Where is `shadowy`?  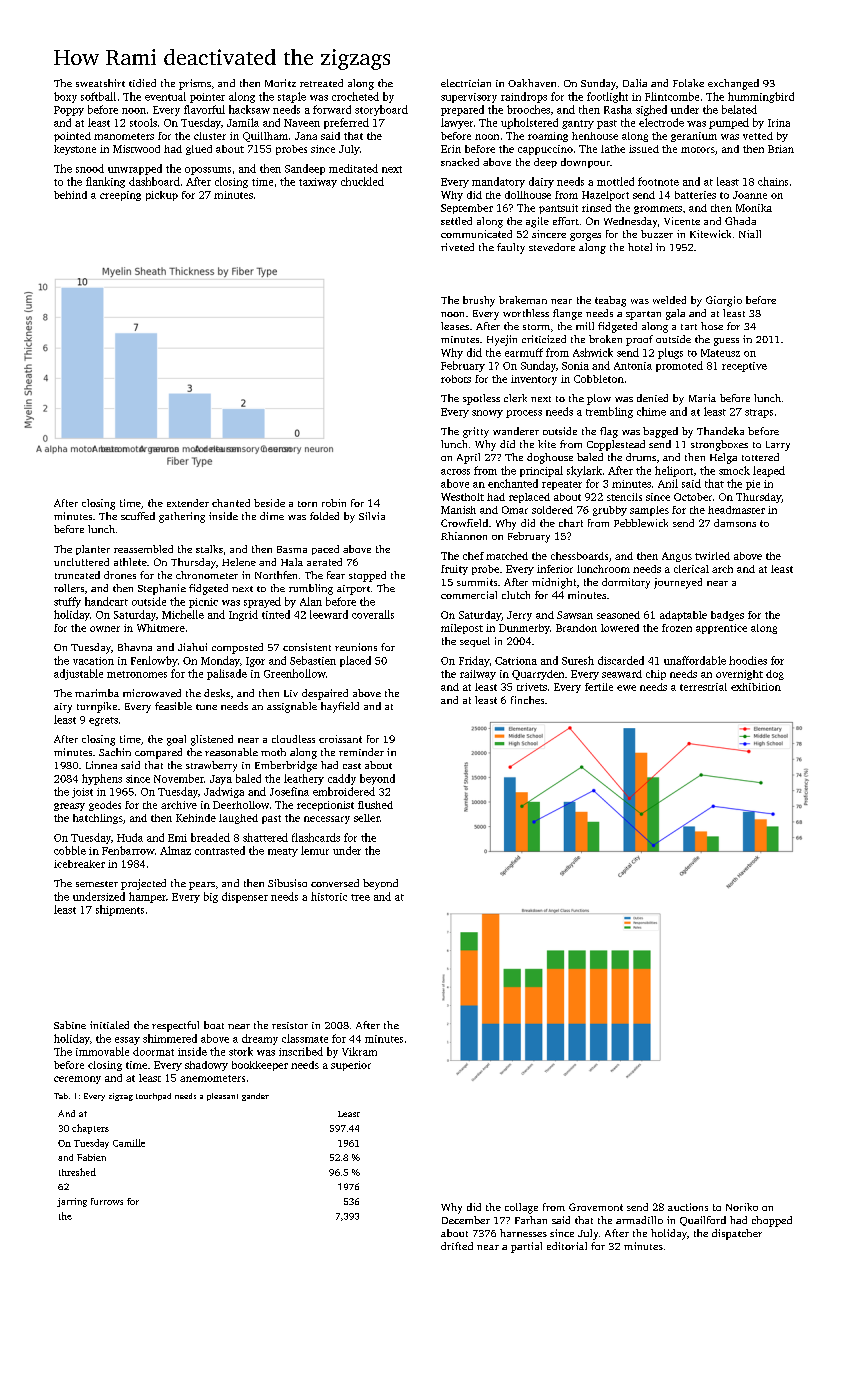 shadowy is located at coordinates (206, 1066).
